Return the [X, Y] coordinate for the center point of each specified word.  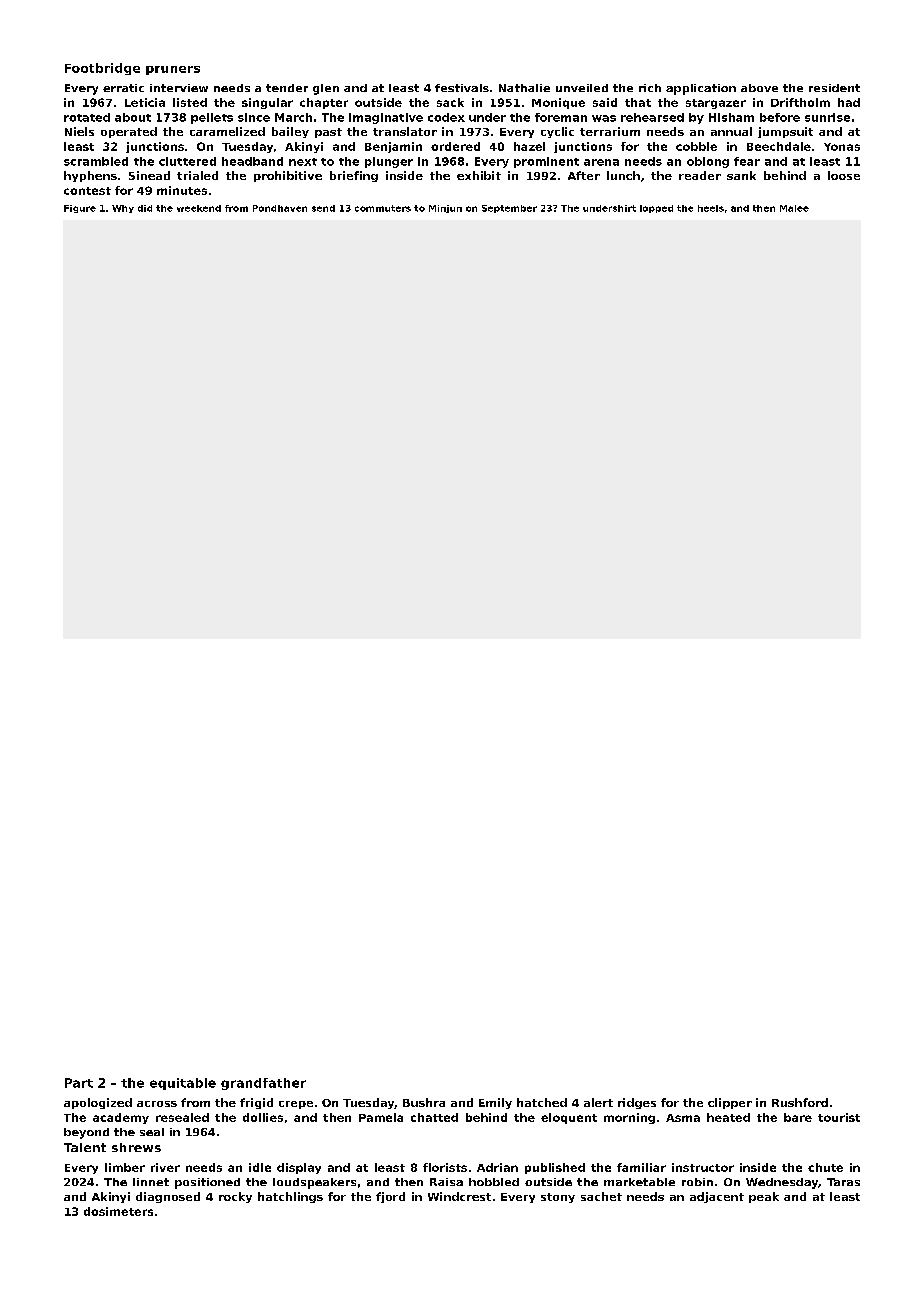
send [323, 208]
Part [79, 1083]
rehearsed [652, 117]
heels [711, 208]
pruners [173, 70]
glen [326, 89]
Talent [85, 1147]
